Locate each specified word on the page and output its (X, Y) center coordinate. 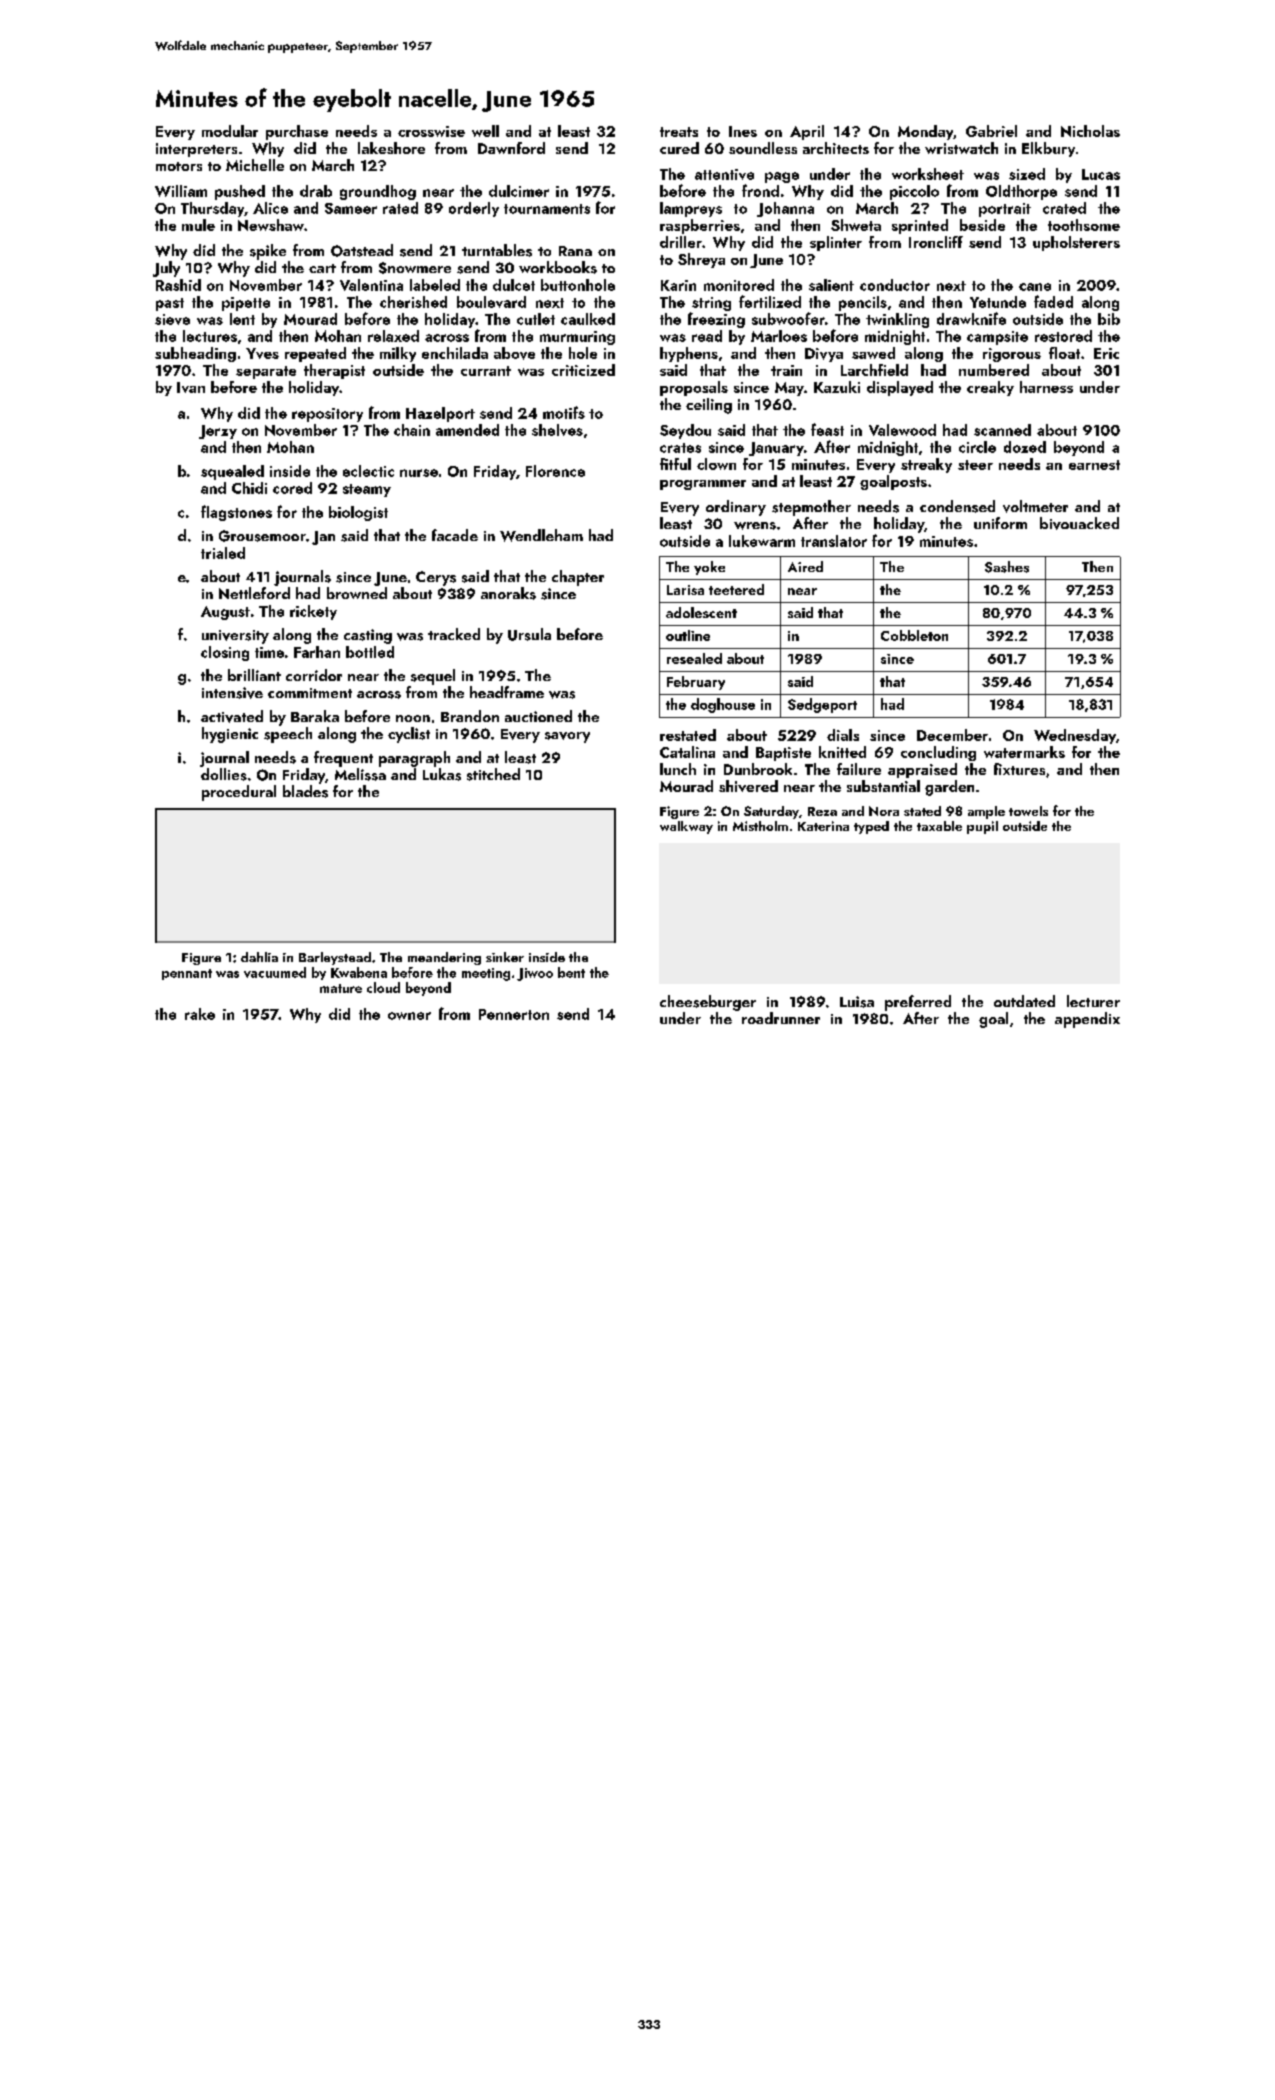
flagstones (236, 513)
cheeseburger (708, 1003)
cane (1035, 287)
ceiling (709, 406)
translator (834, 541)
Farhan (317, 652)
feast (827, 429)
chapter (578, 578)
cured (679, 148)
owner (409, 1016)
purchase (297, 132)
